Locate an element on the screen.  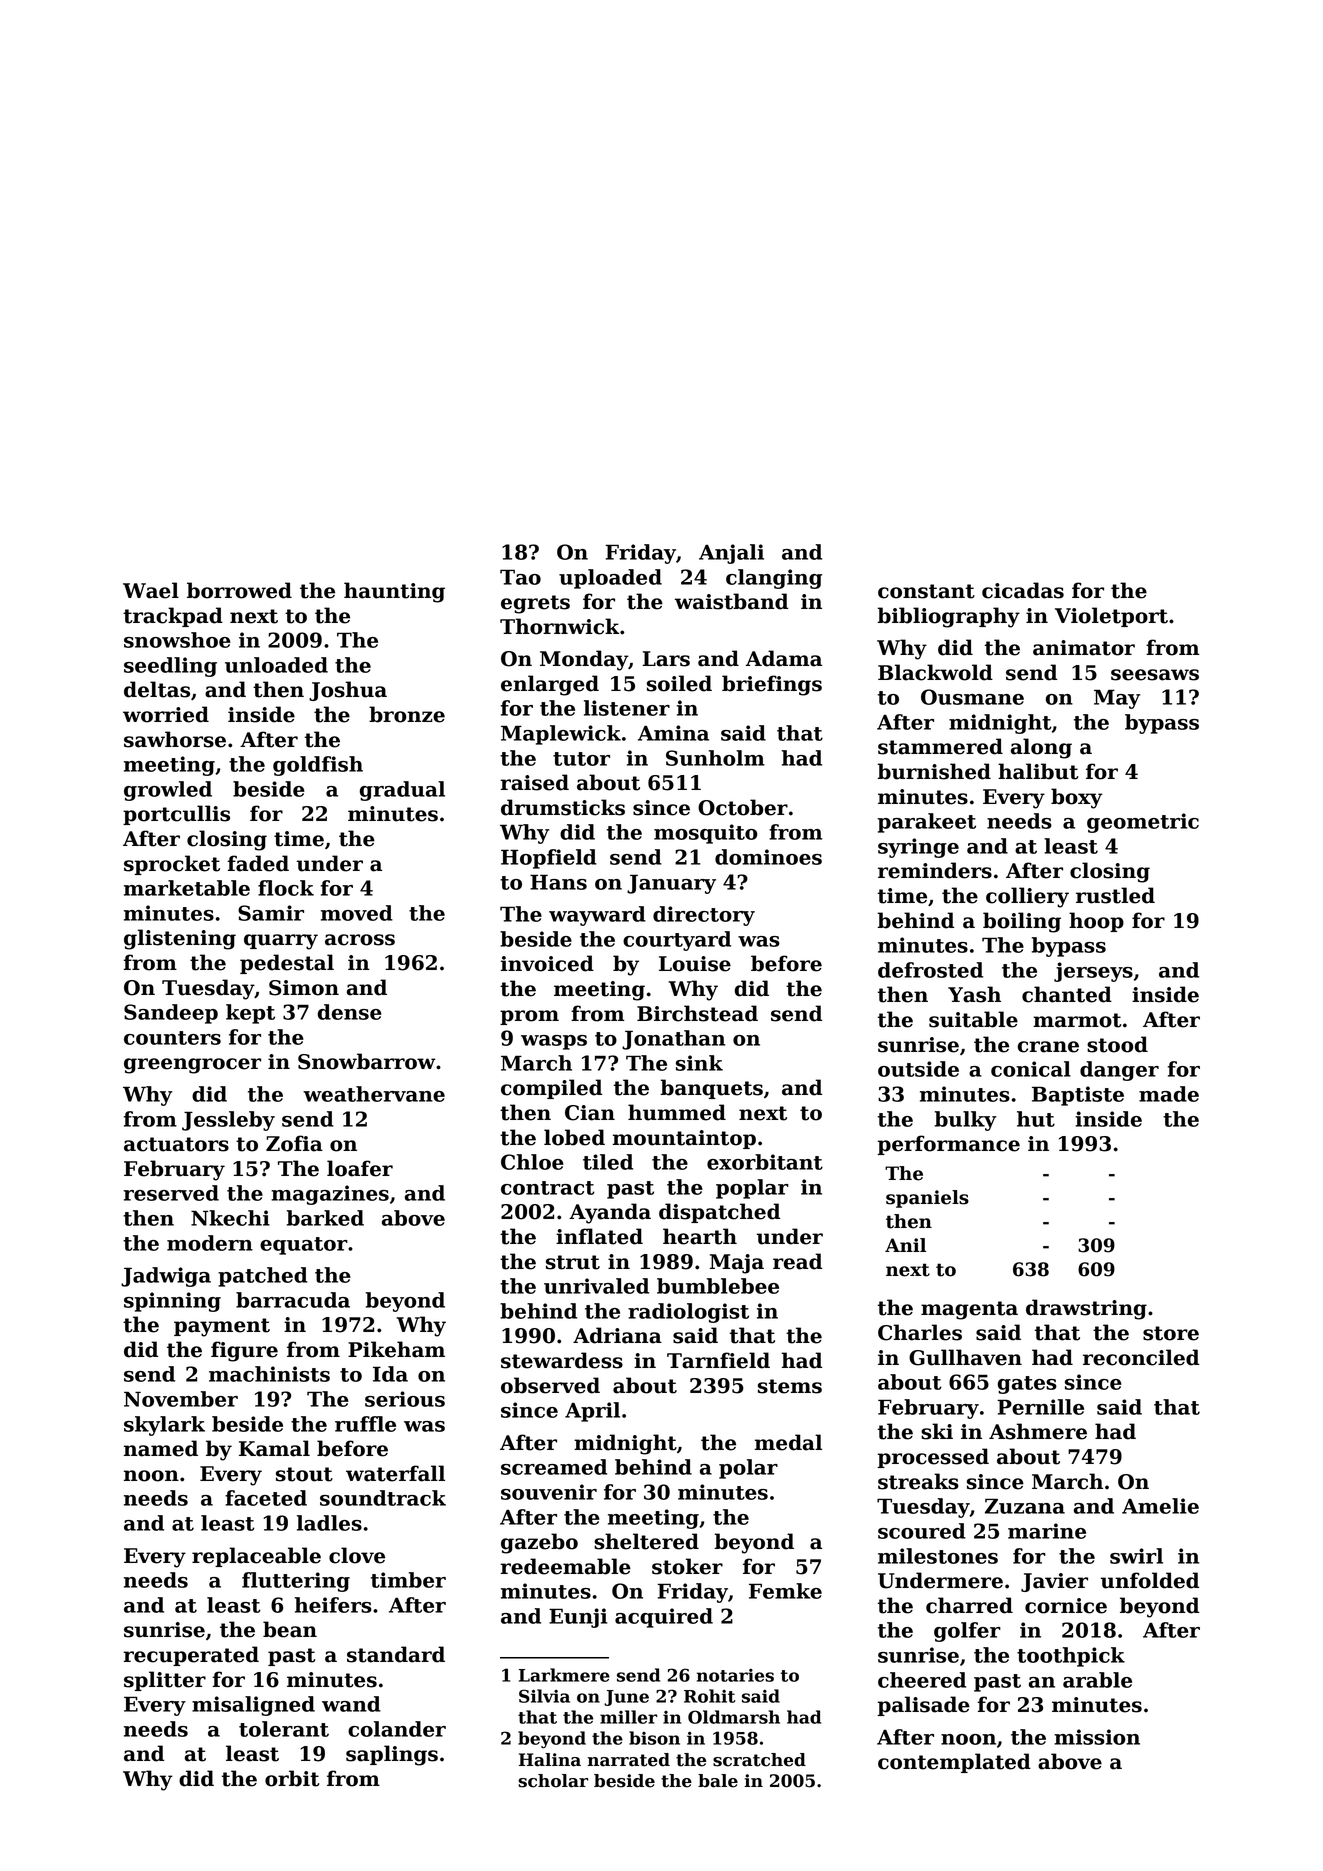
defrosted is located at coordinates (930, 970).
